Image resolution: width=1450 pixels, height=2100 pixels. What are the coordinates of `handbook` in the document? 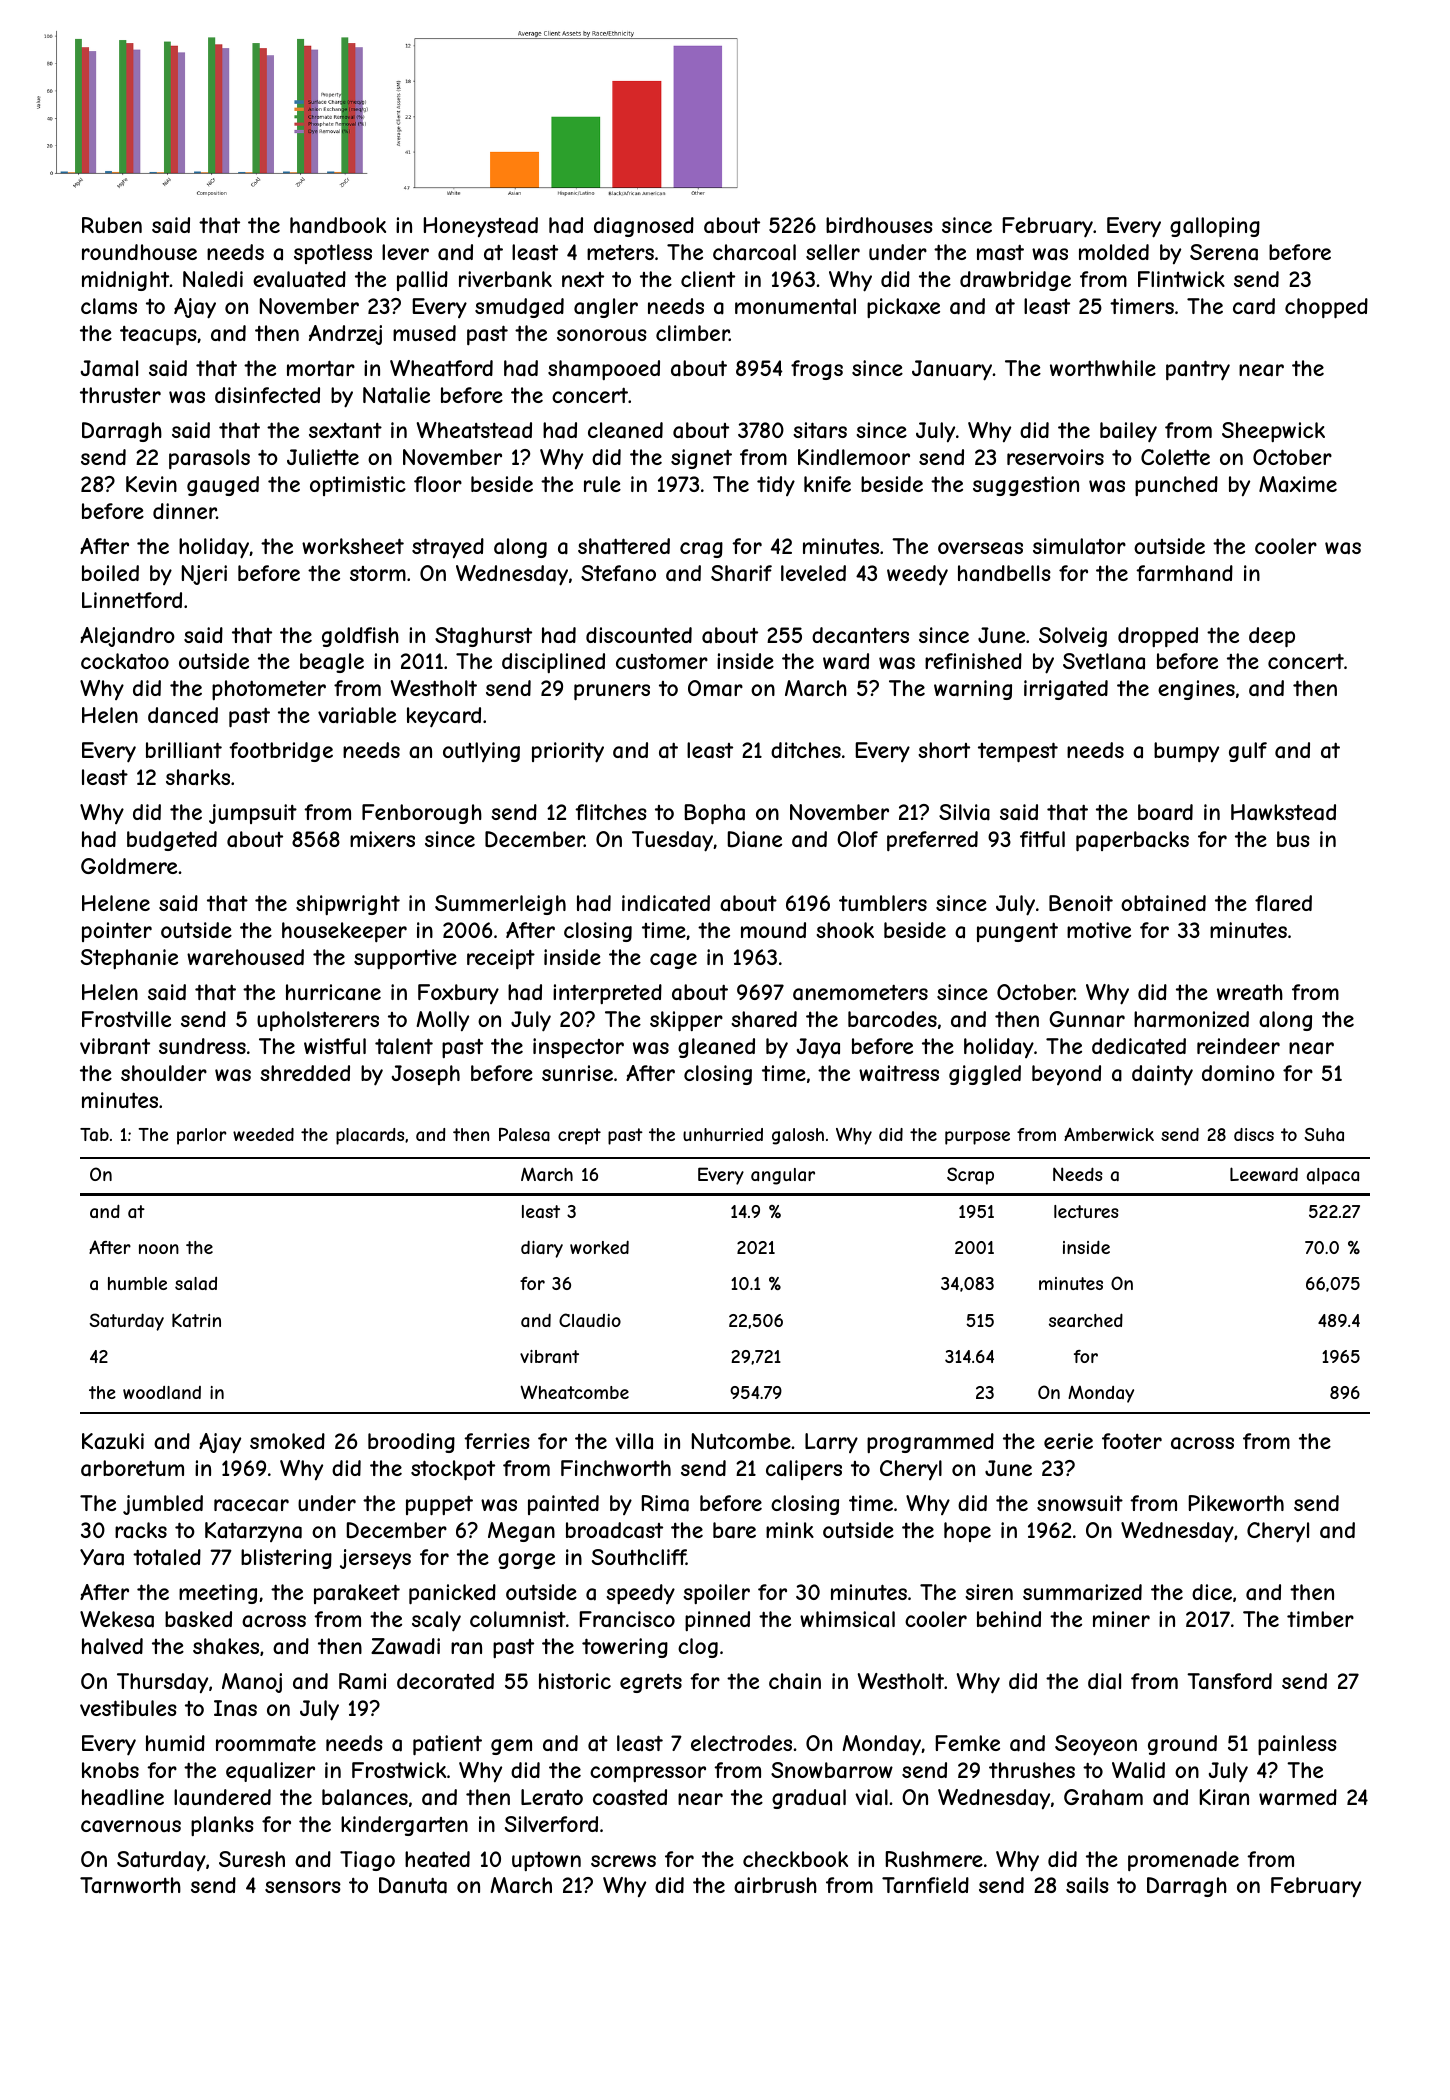 It's located at (338, 225).
